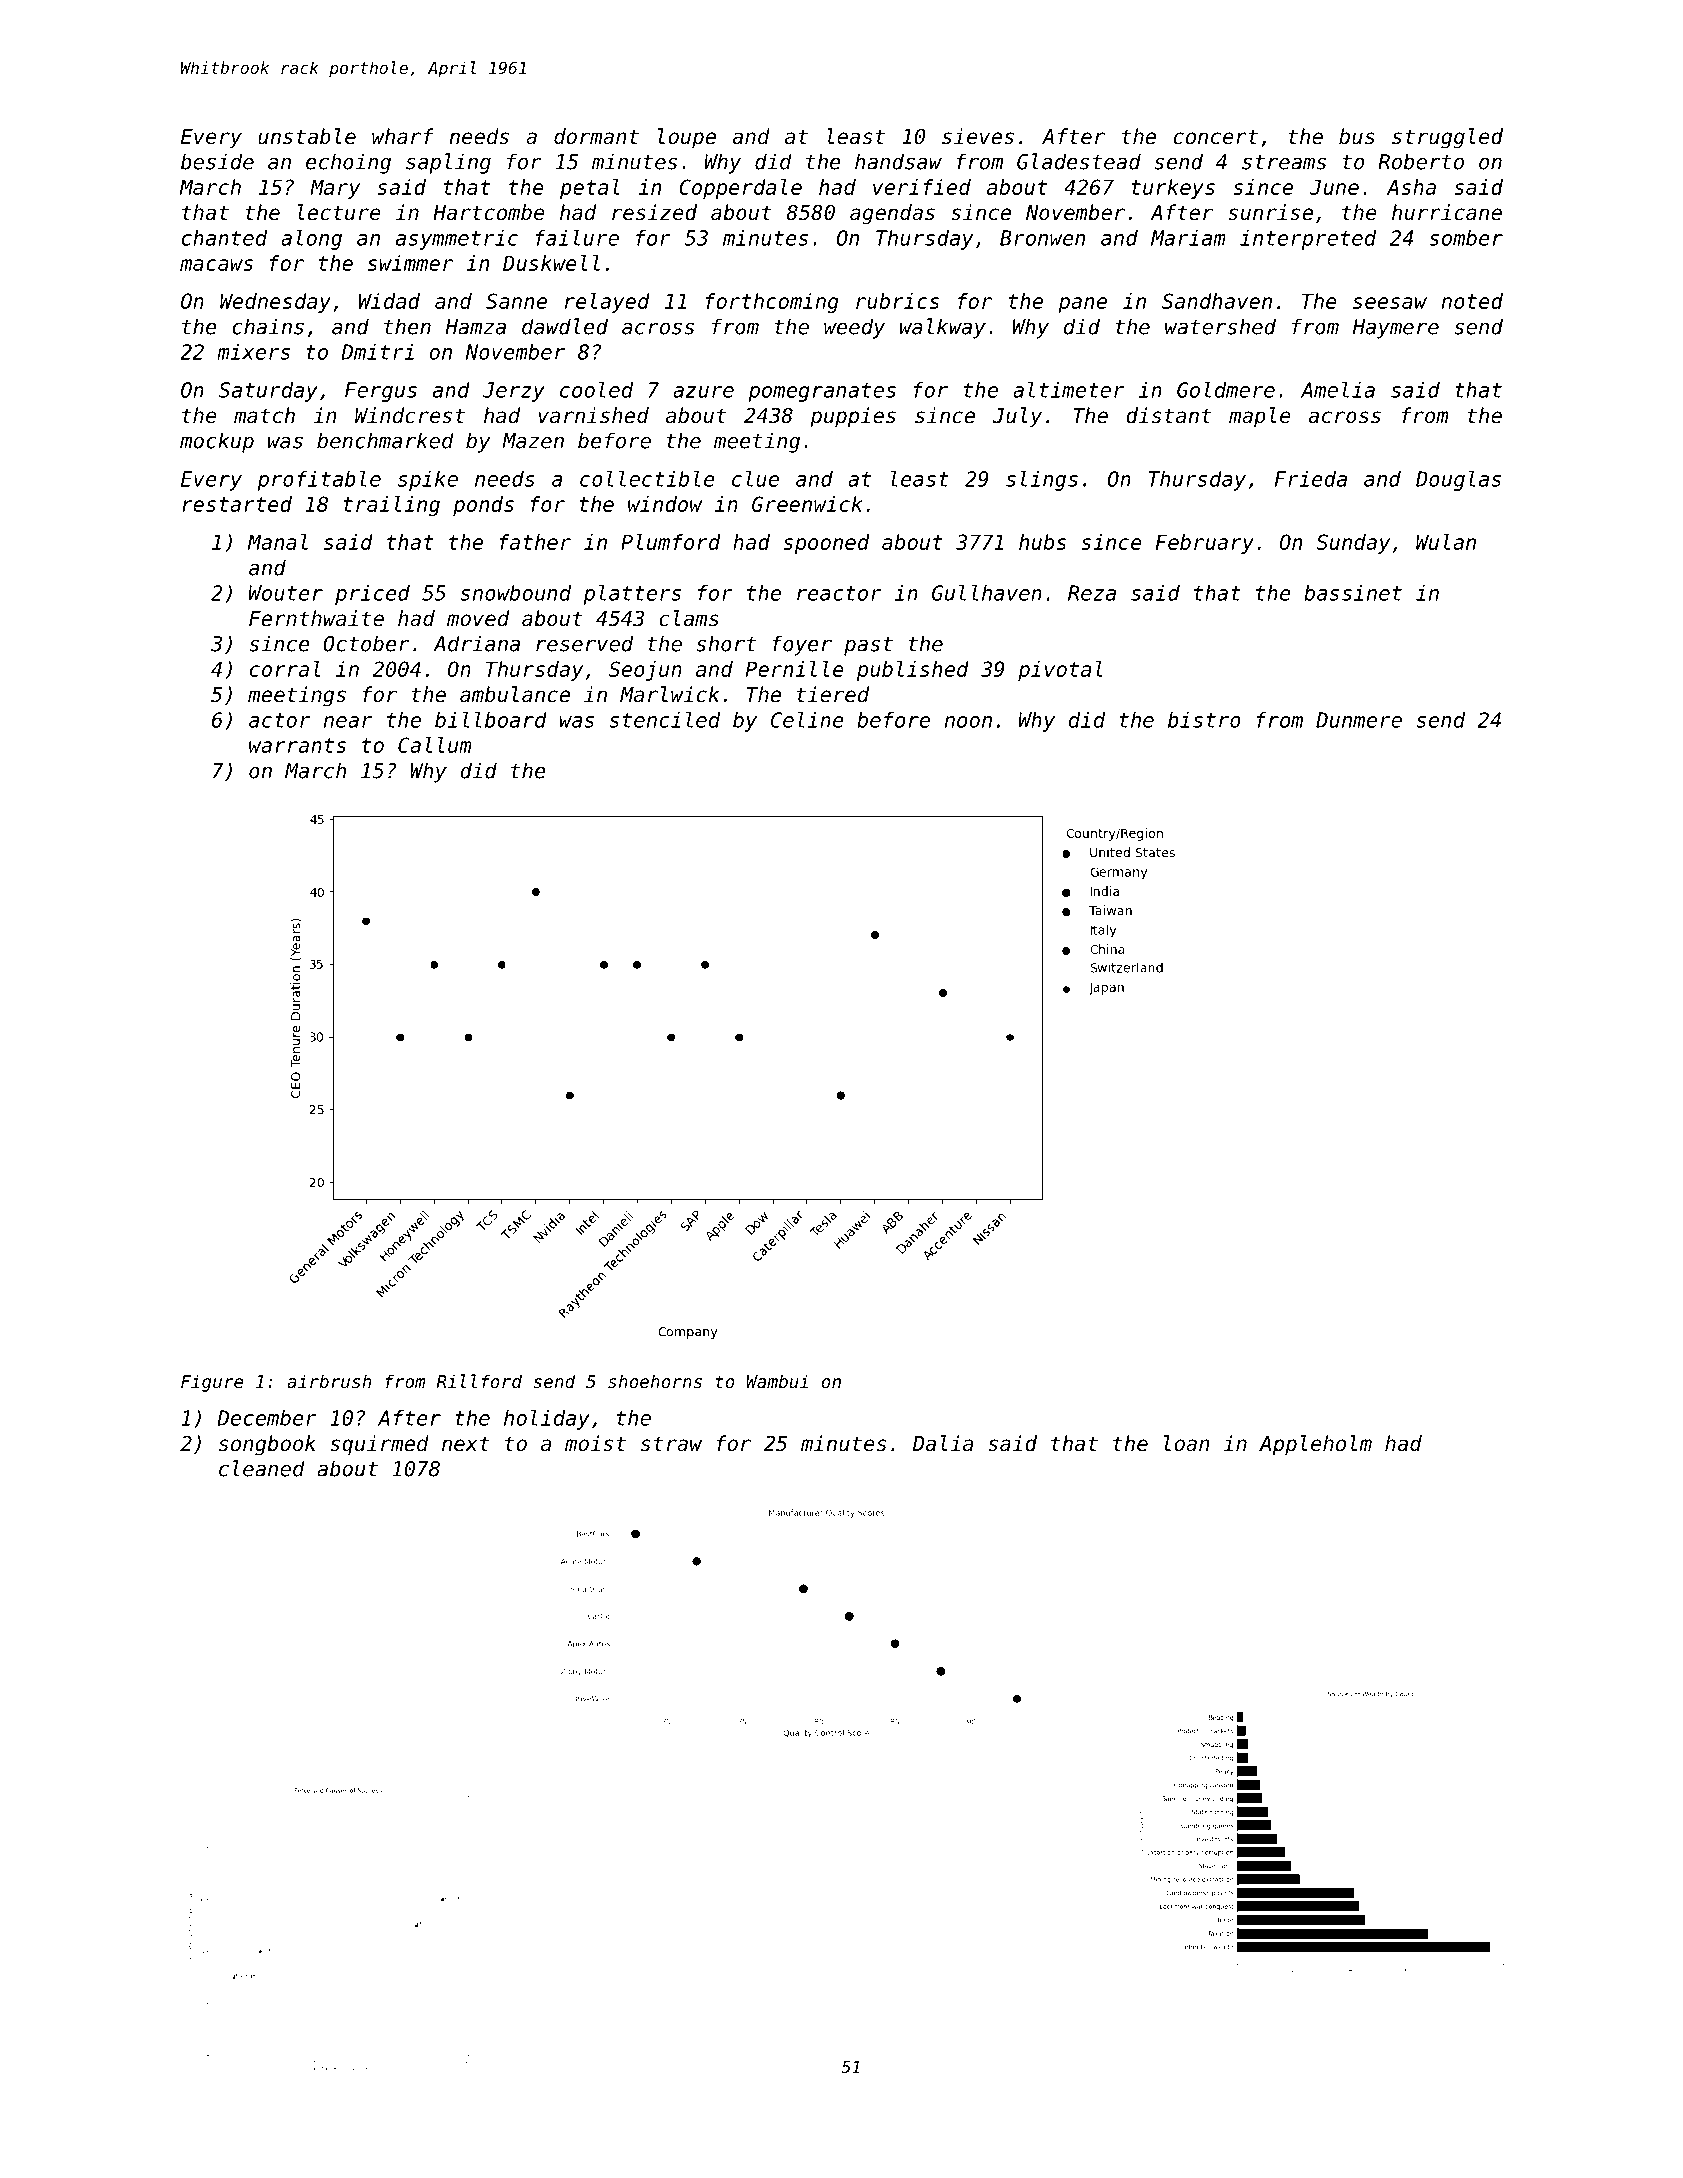  What do you see at coordinates (665, 719) in the document?
I see `stenciled` at bounding box center [665, 719].
